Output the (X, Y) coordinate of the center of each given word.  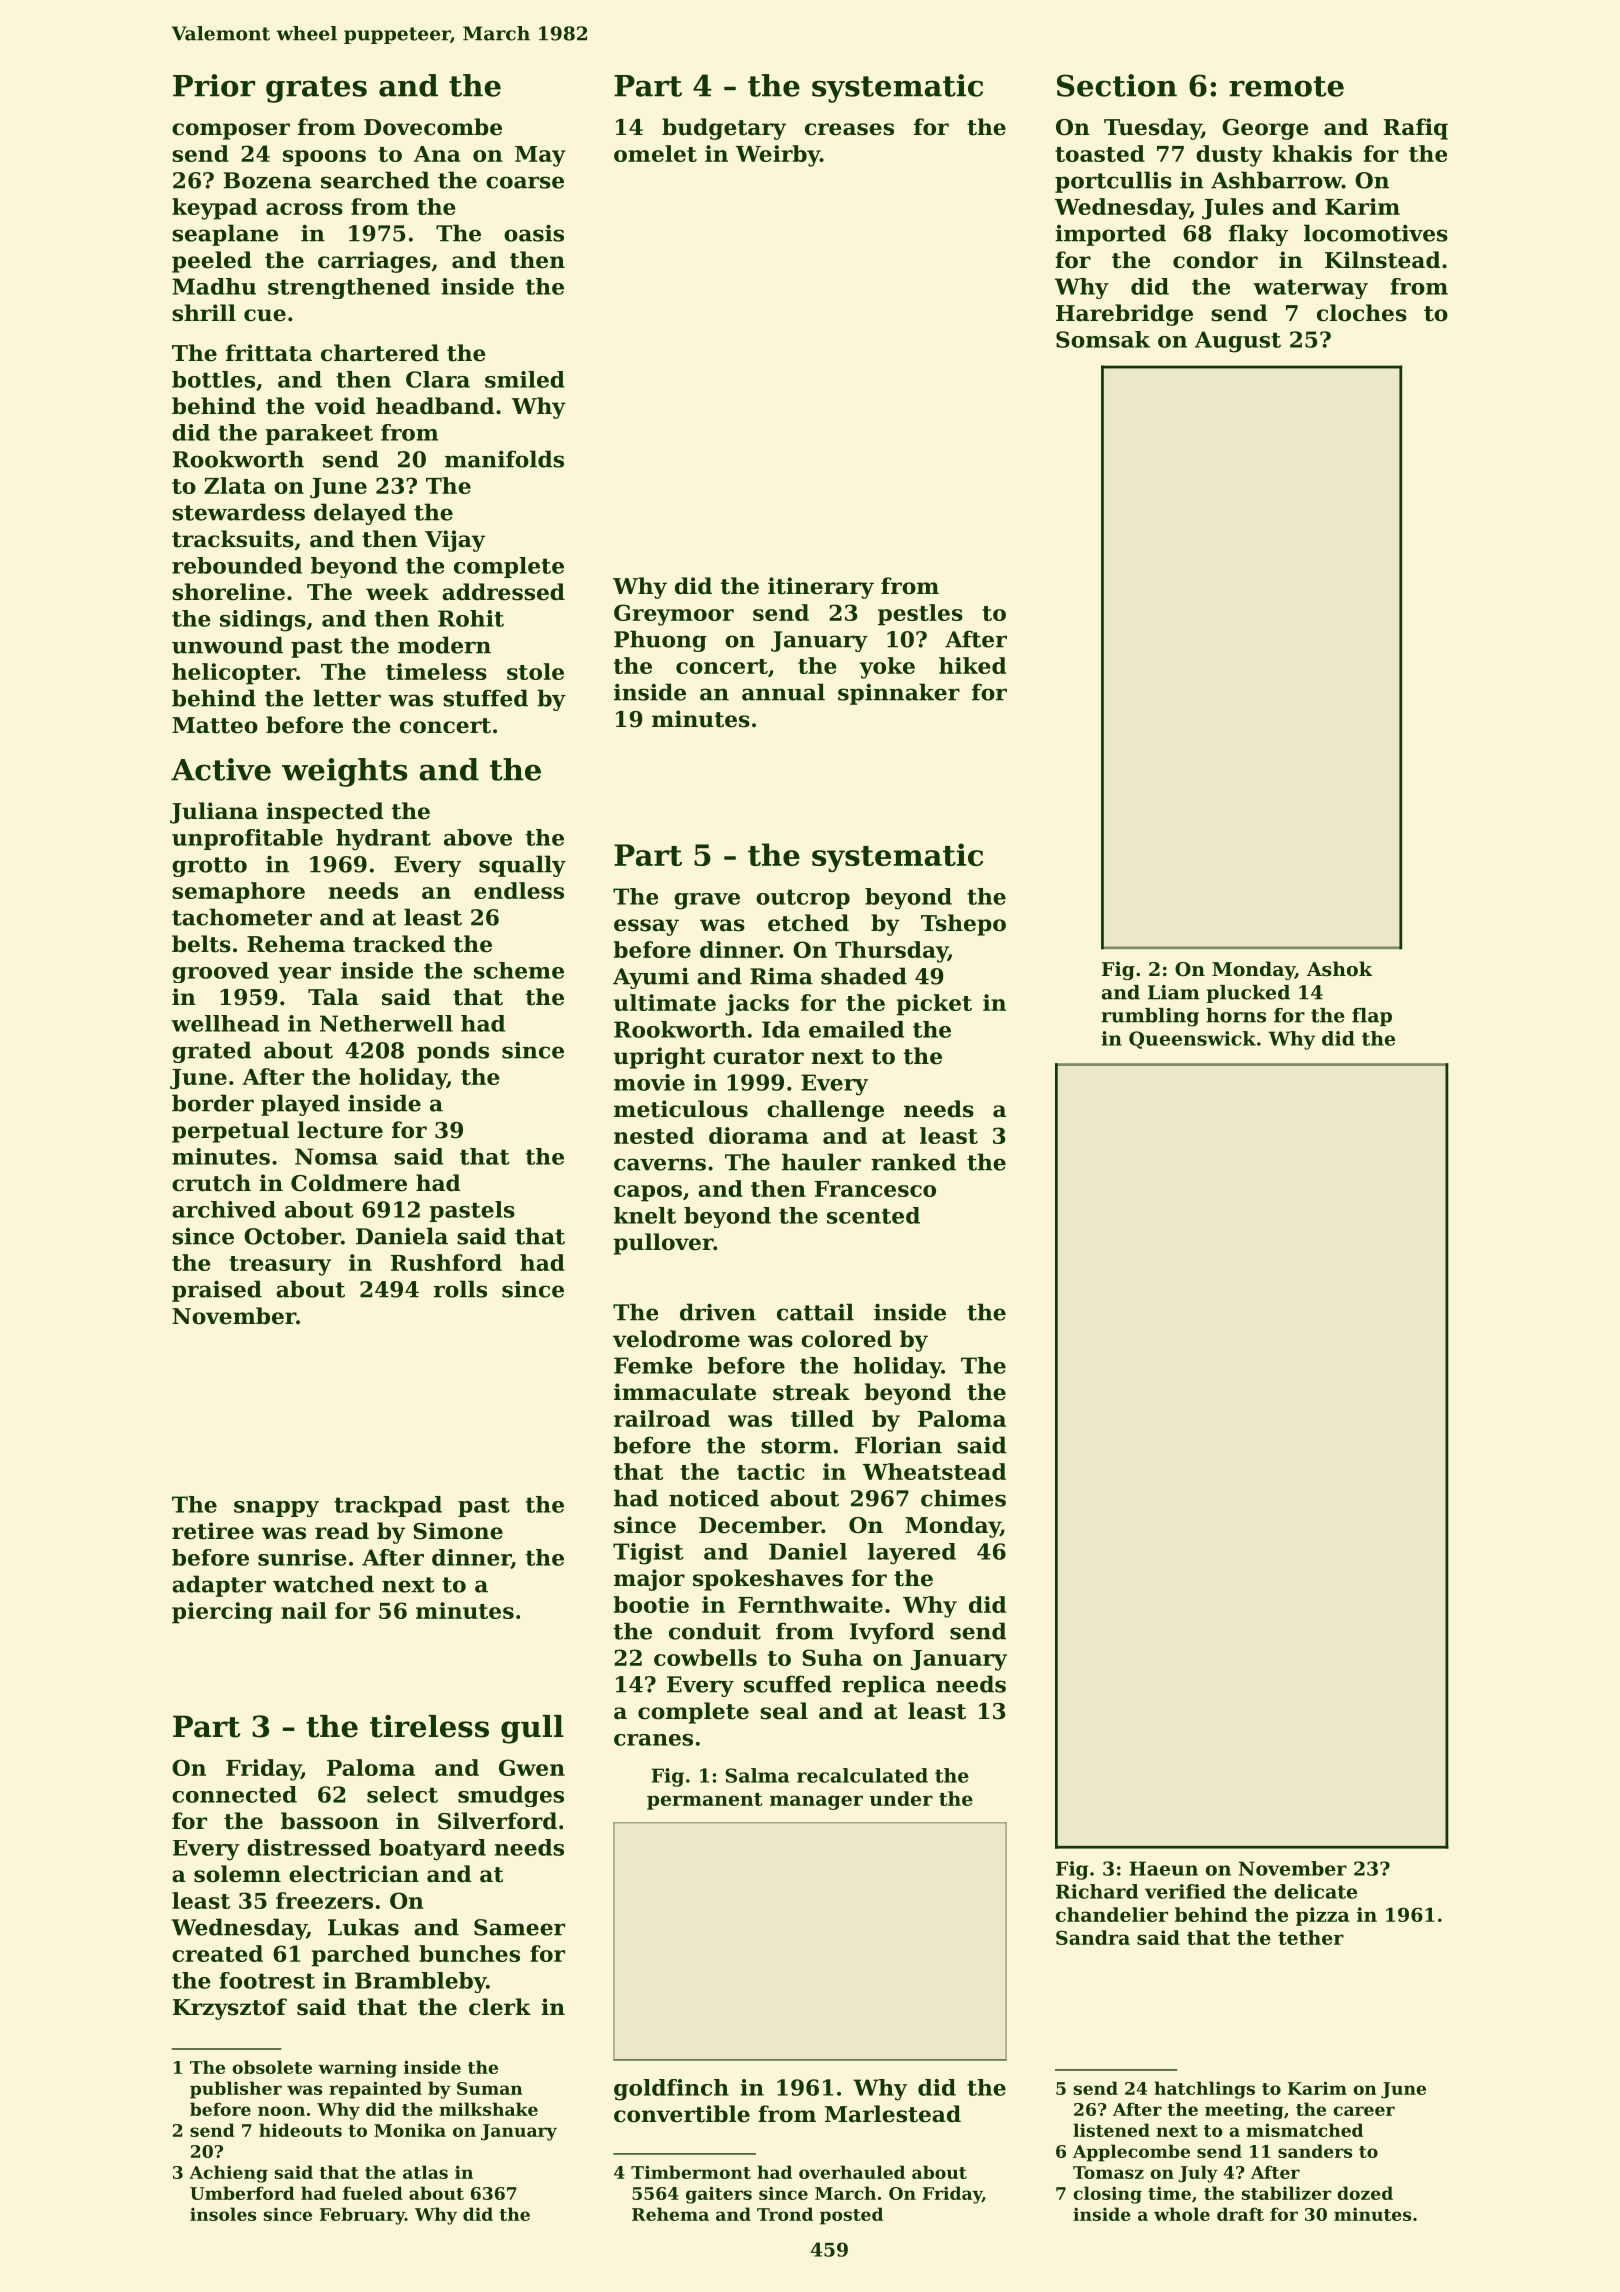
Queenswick (1192, 1040)
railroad (662, 1418)
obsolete (272, 2067)
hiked (972, 665)
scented (873, 1215)
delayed (360, 514)
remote (1286, 86)
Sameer (519, 1927)
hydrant (383, 840)
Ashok (1339, 969)
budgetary (724, 129)
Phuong (660, 641)
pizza (1323, 1916)
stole (535, 671)
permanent (704, 1801)
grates (316, 89)
